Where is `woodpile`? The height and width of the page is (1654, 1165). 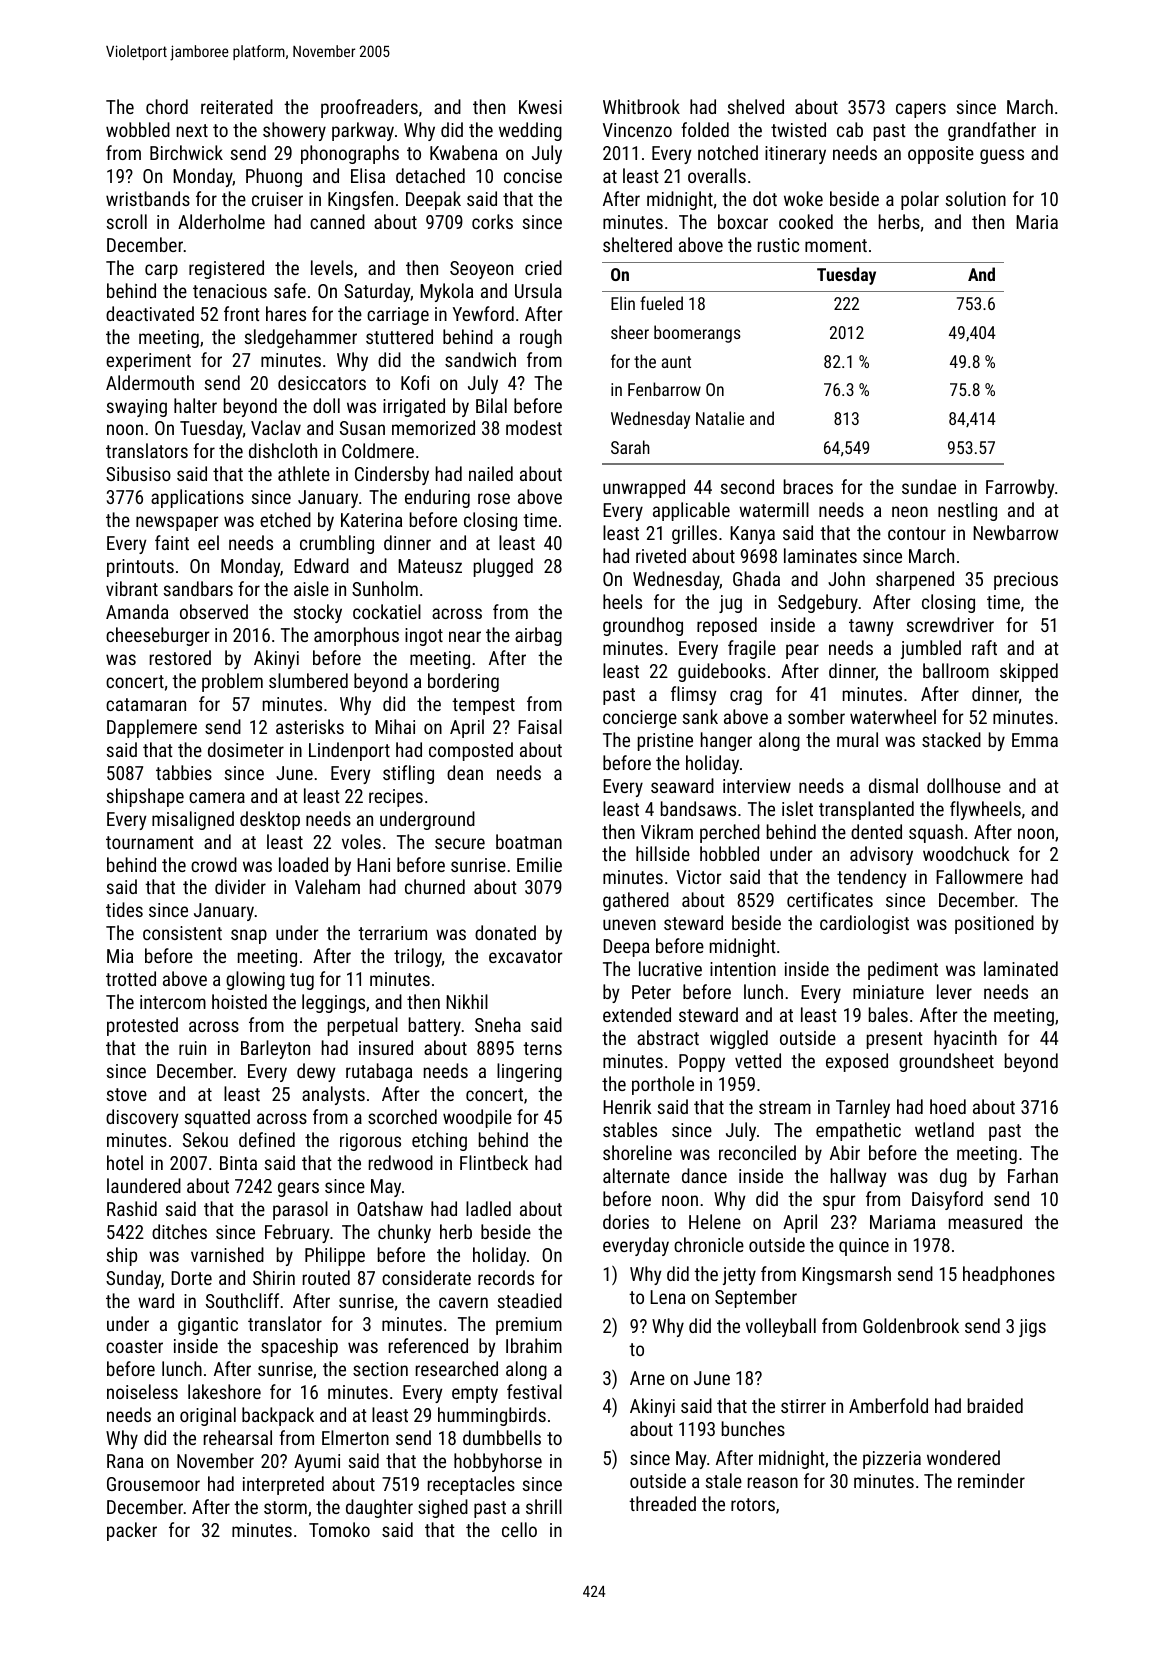
woodpile is located at coordinates (477, 1118).
